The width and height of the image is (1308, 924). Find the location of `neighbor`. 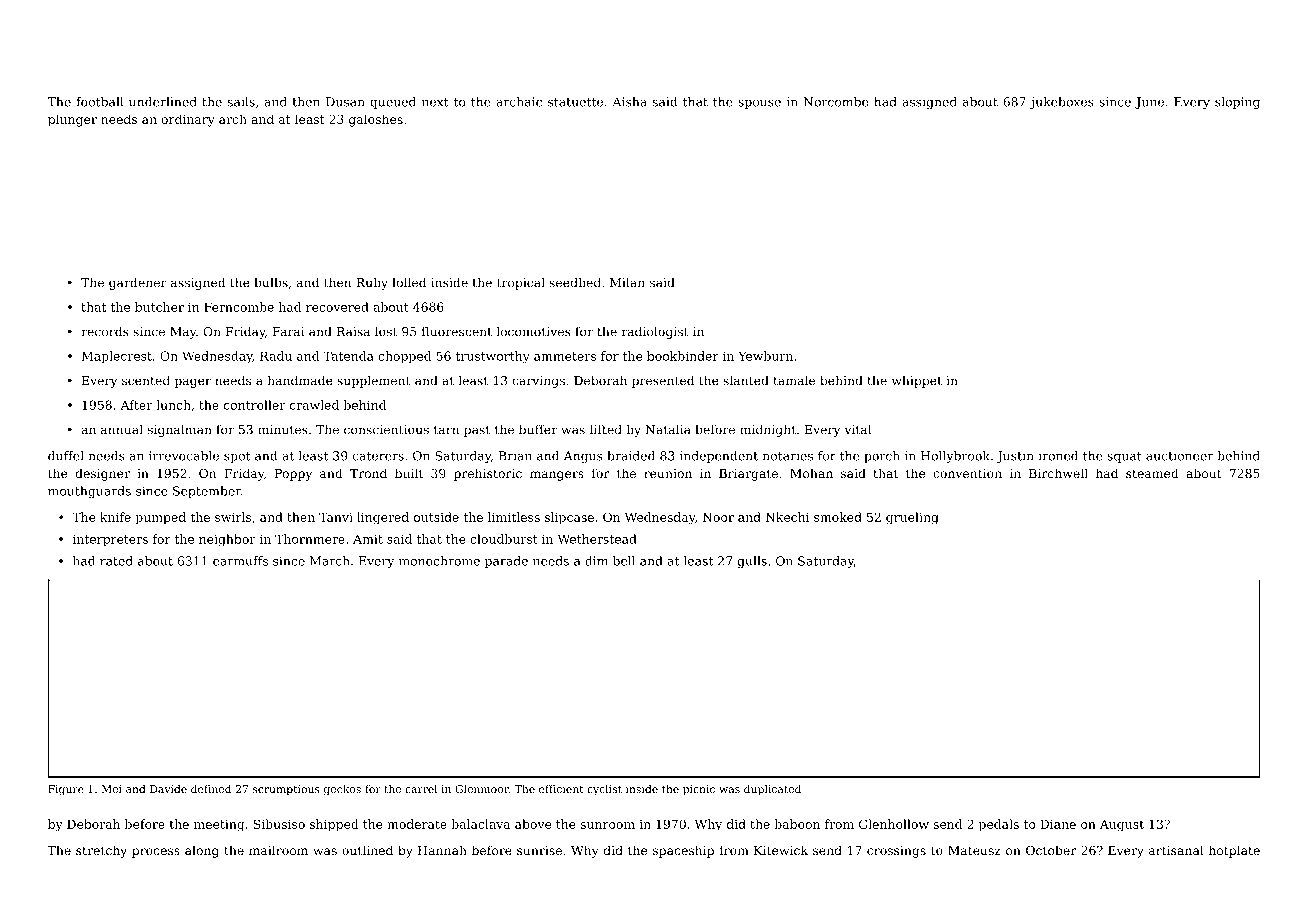

neighbor is located at coordinates (227, 540).
